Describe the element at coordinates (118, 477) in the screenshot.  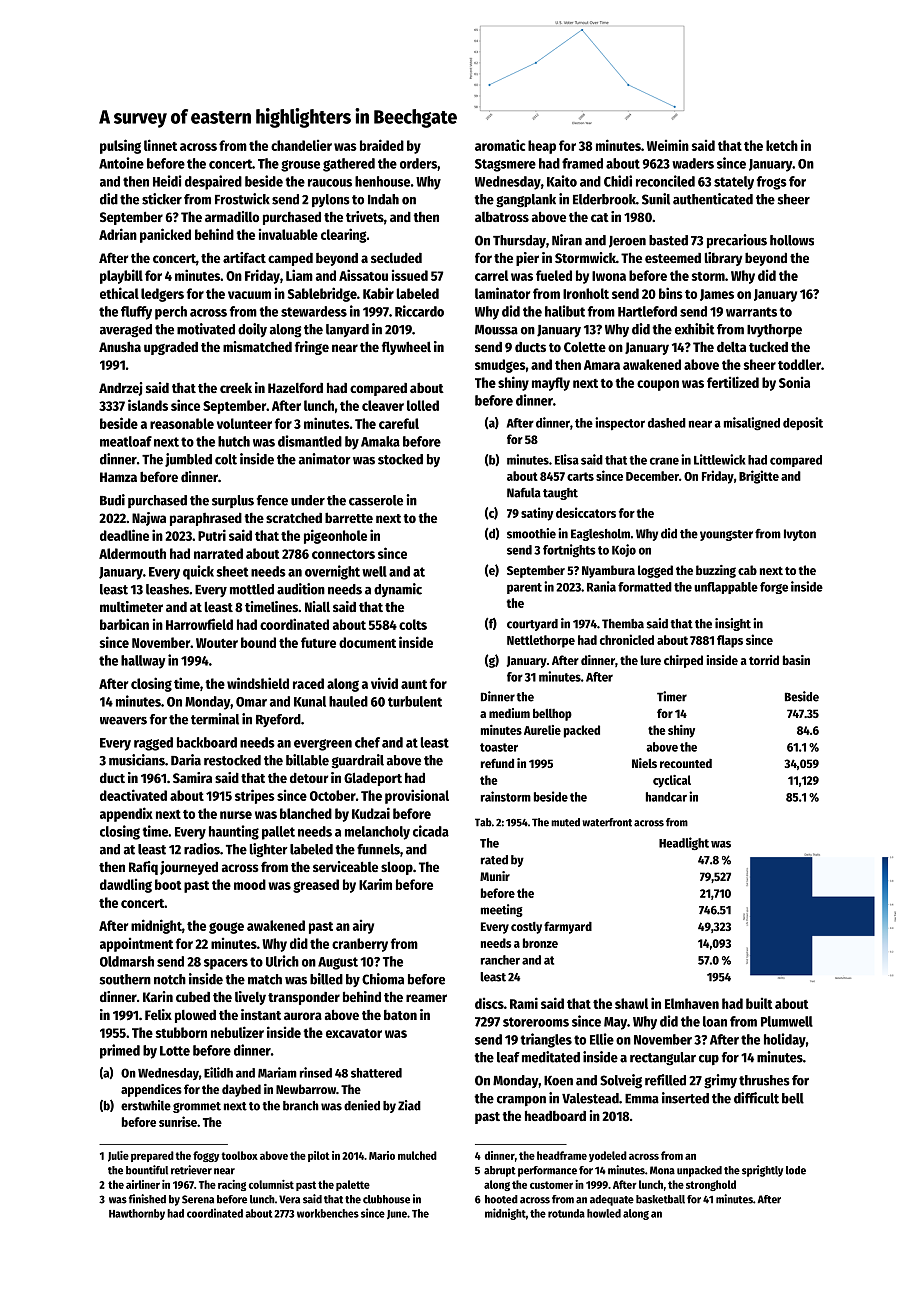
I see `Hamza` at that location.
